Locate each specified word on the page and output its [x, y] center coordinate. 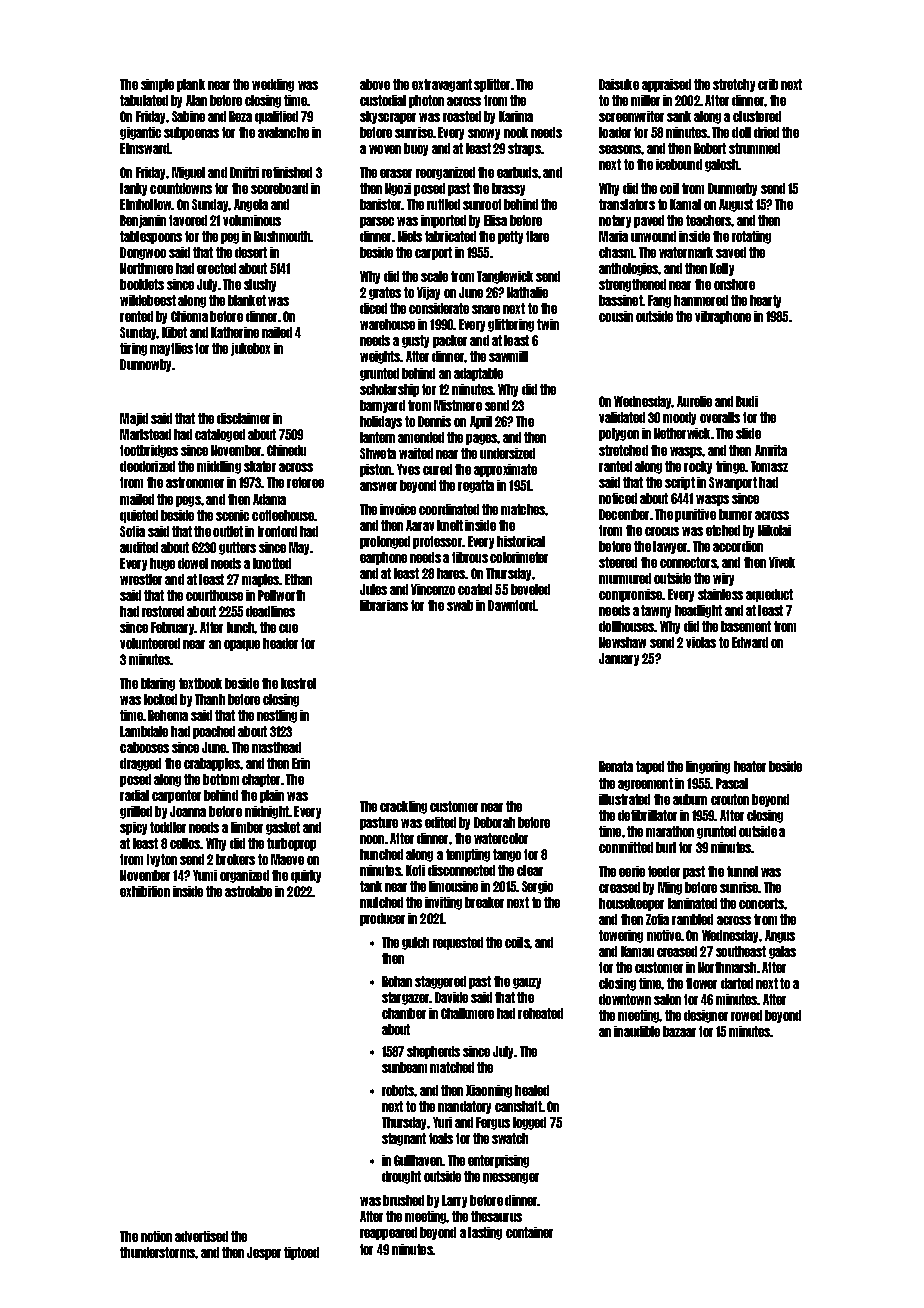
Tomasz [769, 466]
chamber [404, 1013]
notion [156, 1236]
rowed [746, 1015]
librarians [384, 605]
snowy [484, 134]
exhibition [145, 891]
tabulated [144, 100]
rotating [751, 237]
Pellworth [281, 595]
